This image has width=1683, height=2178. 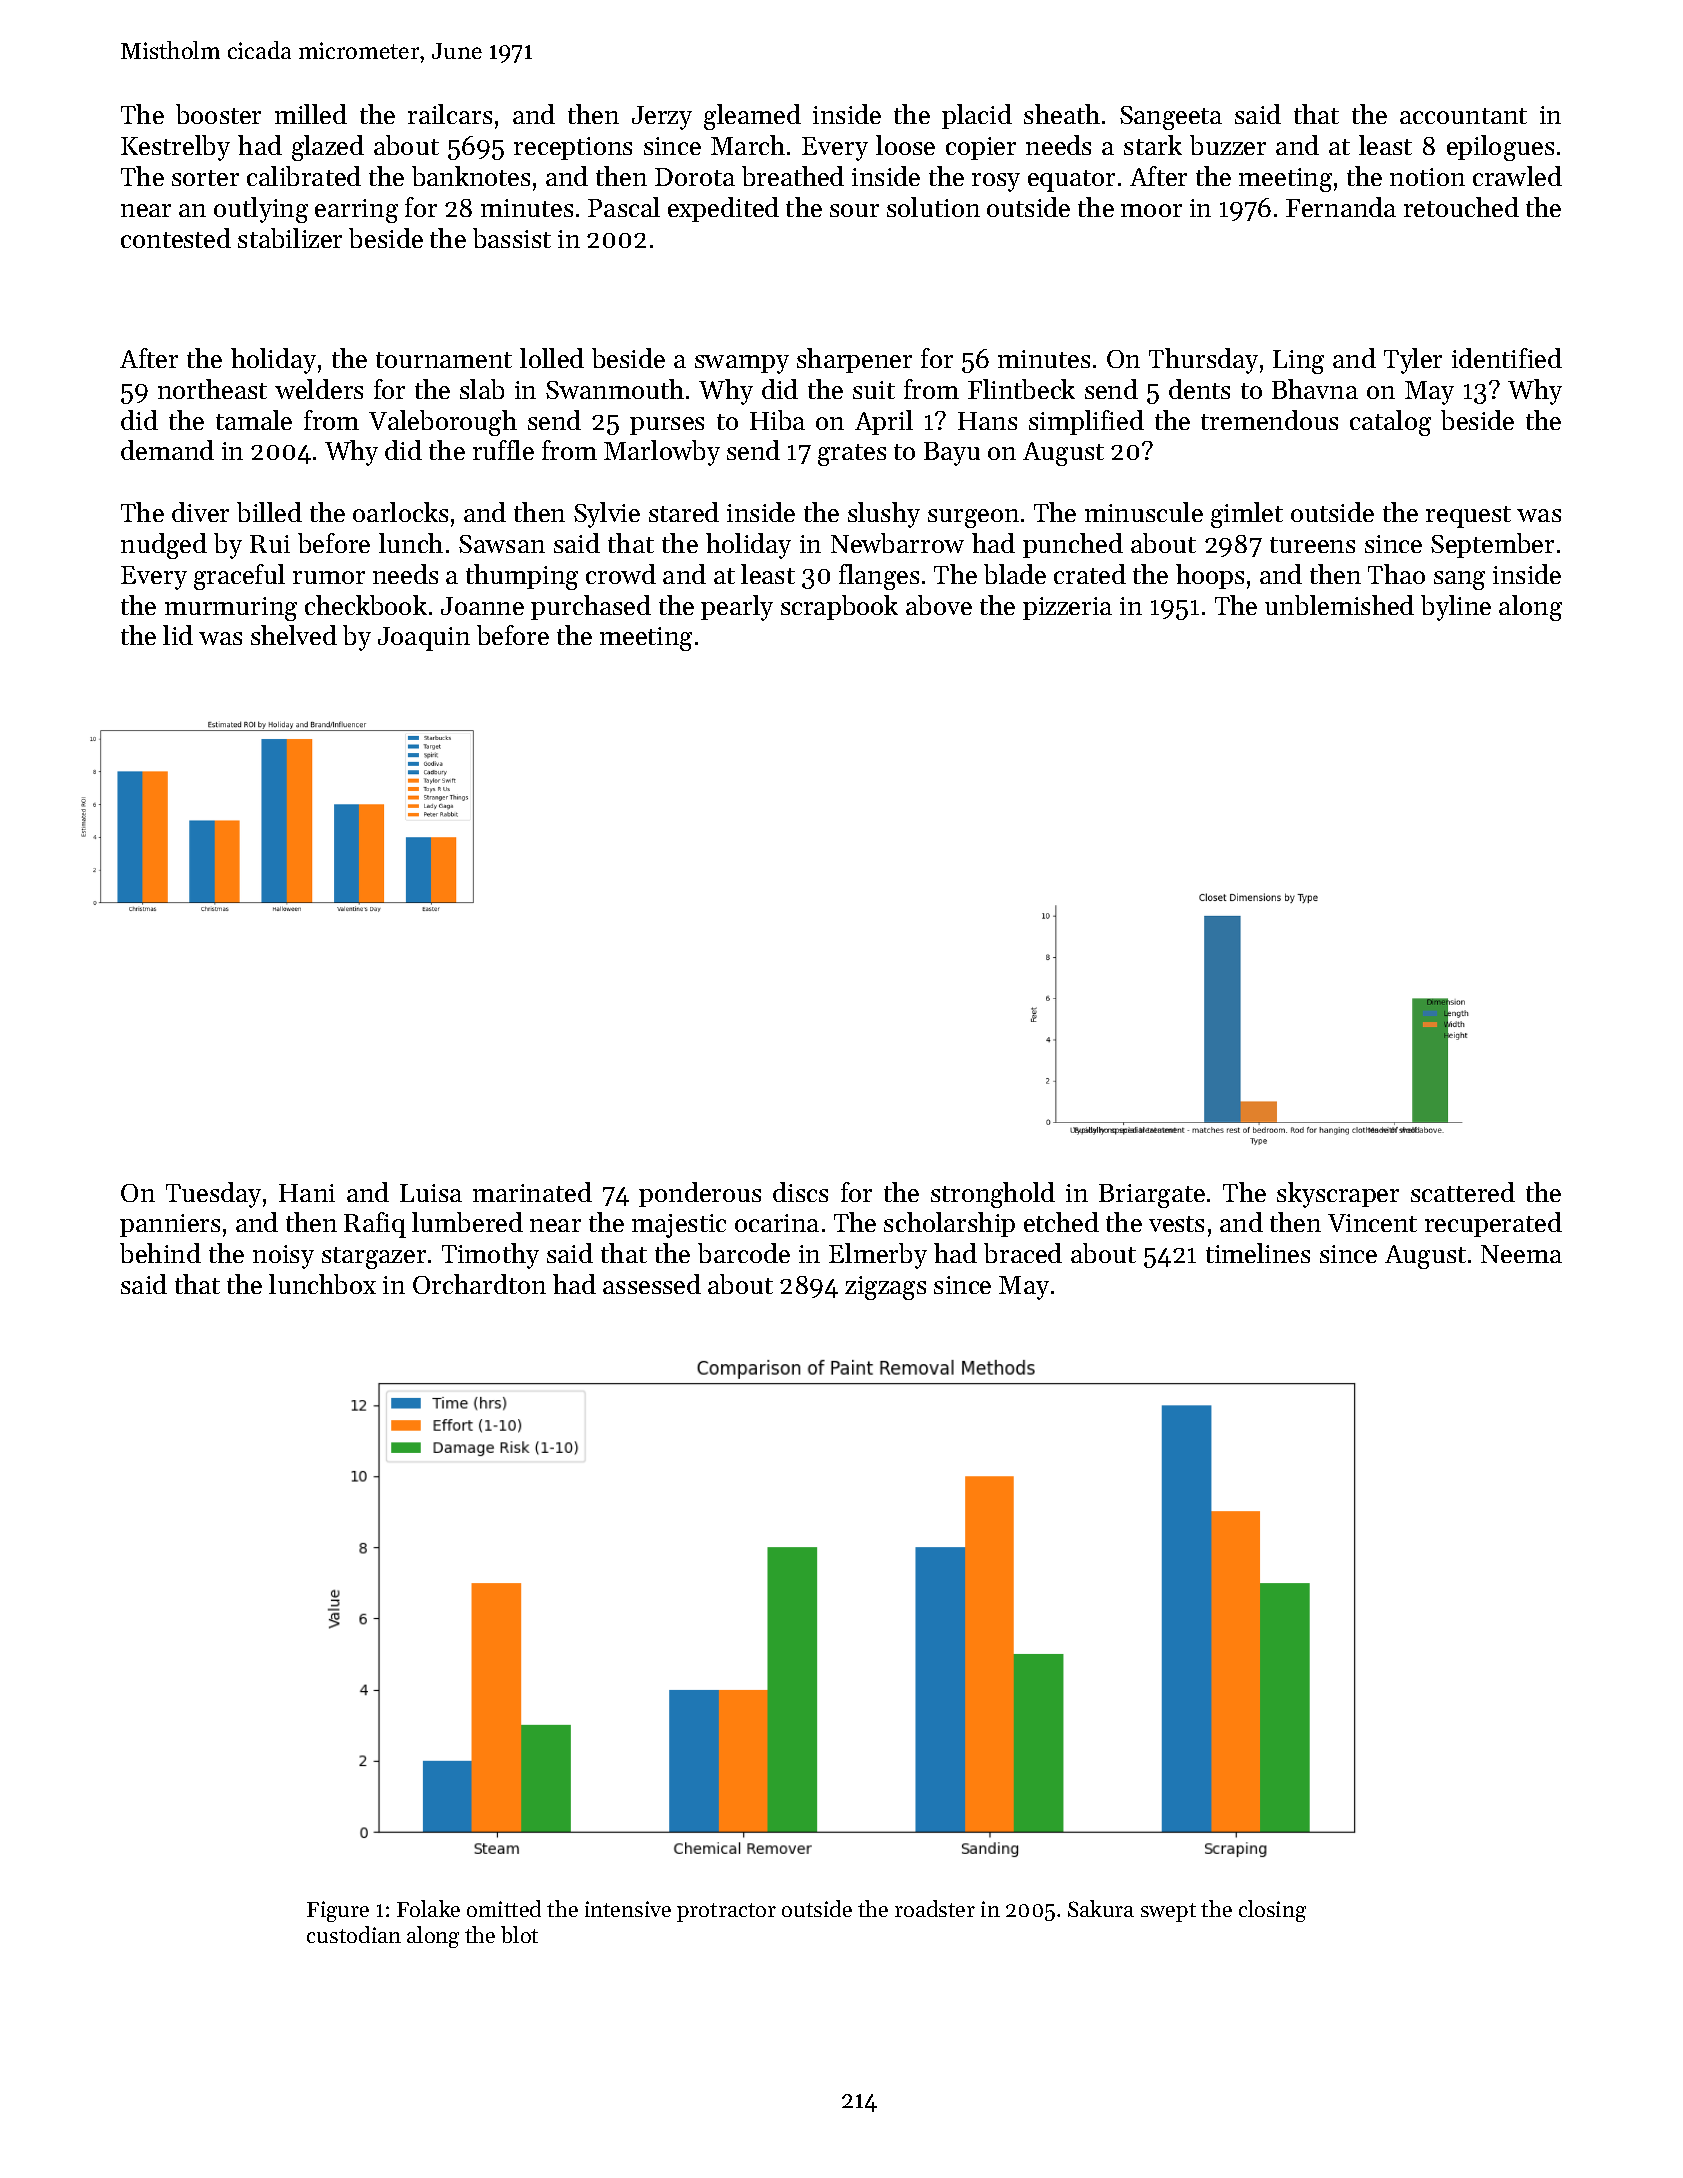 I want to click on slushy, so click(x=884, y=515).
